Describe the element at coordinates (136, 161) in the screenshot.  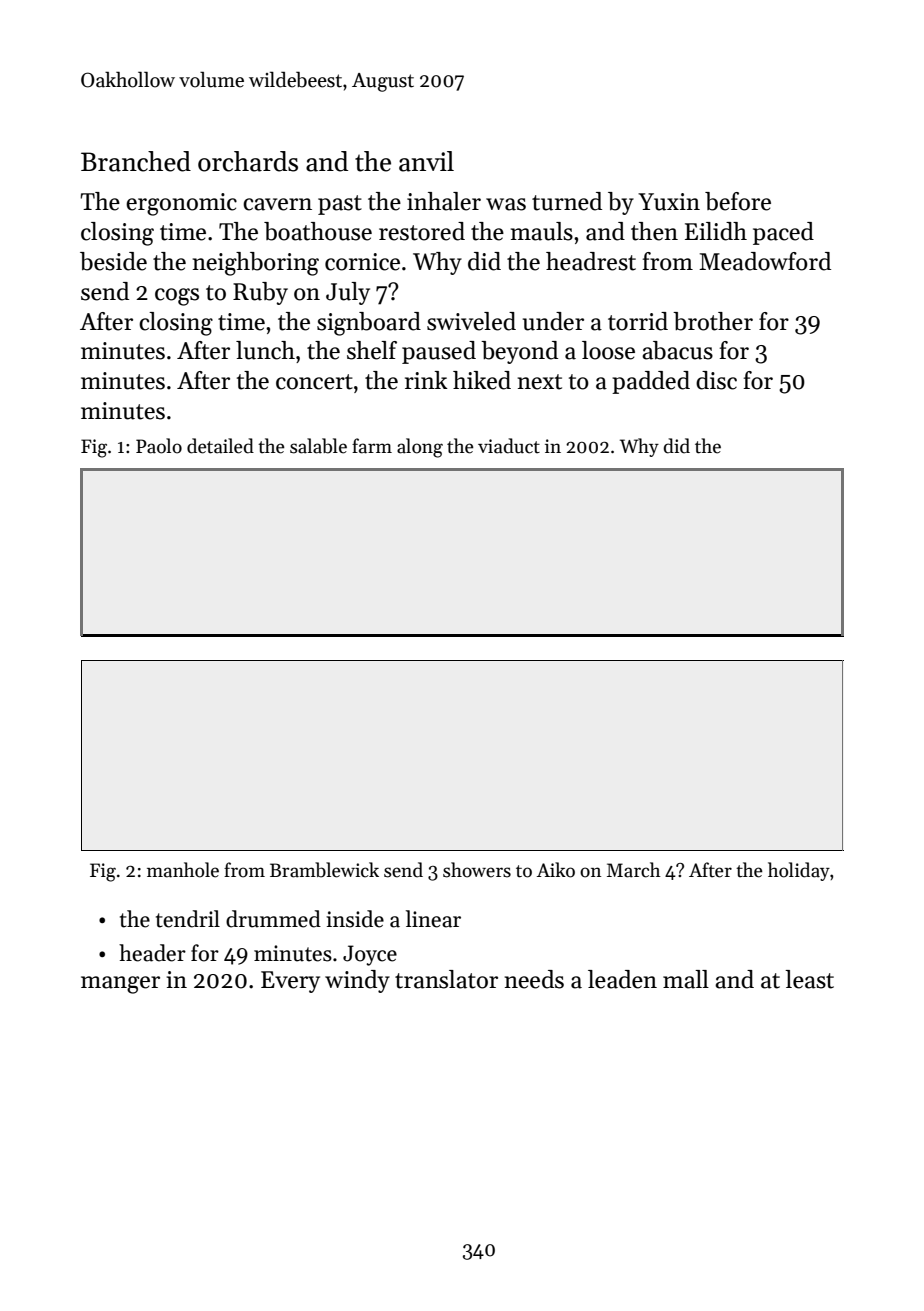
I see `Branched` at that location.
